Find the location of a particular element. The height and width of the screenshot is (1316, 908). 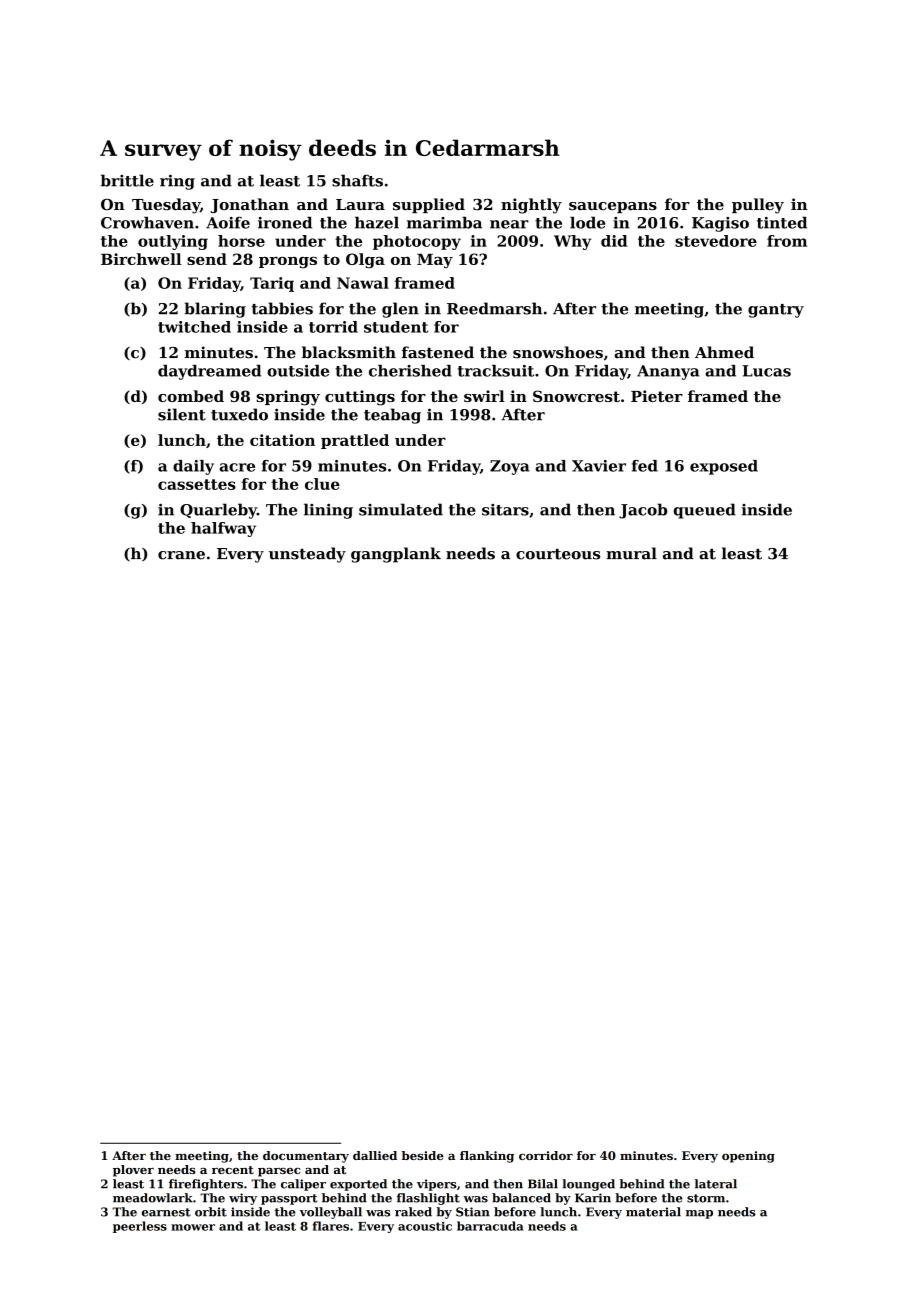

opening is located at coordinates (748, 1157).
